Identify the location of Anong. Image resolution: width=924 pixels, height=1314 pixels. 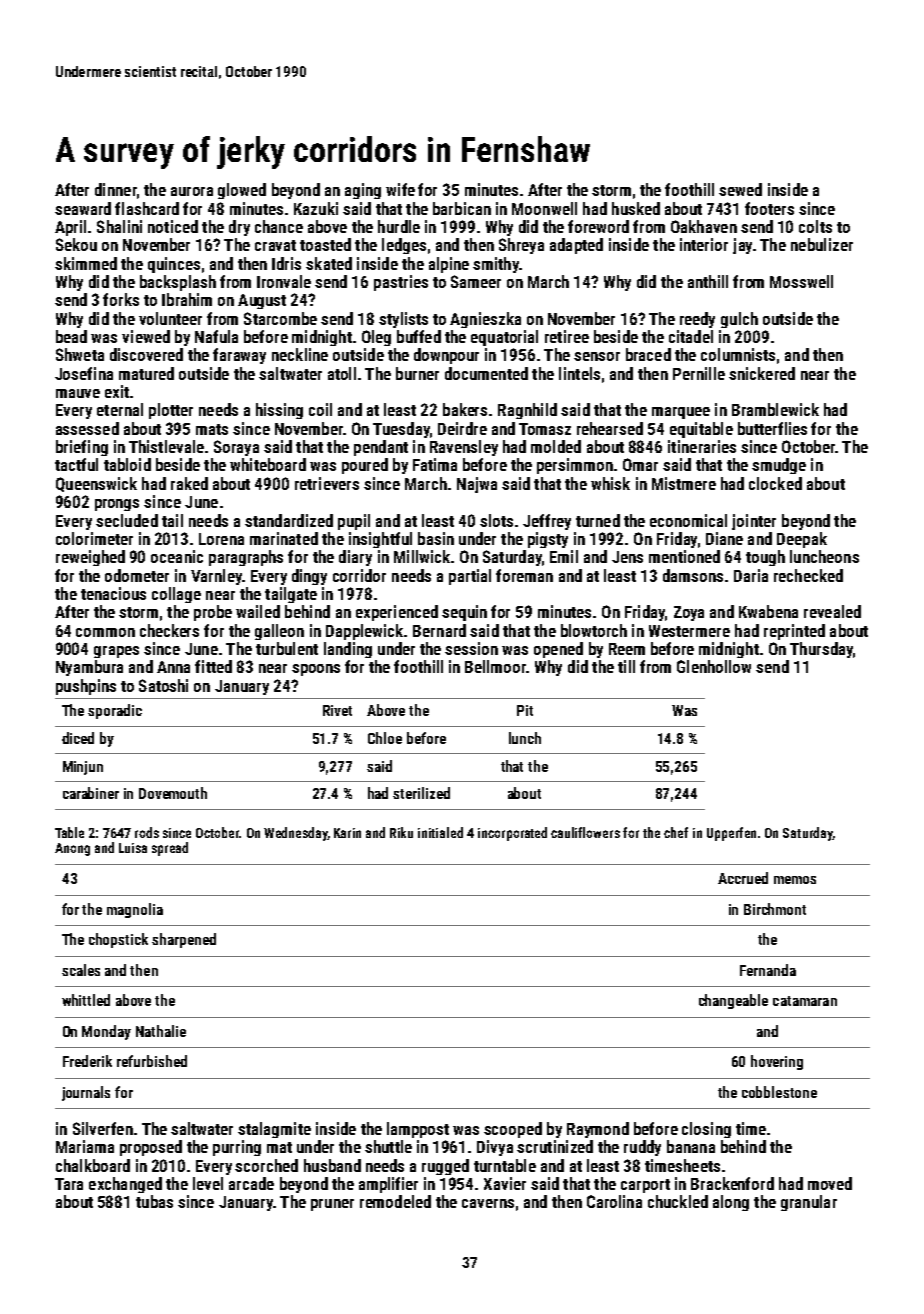
(72, 849).
